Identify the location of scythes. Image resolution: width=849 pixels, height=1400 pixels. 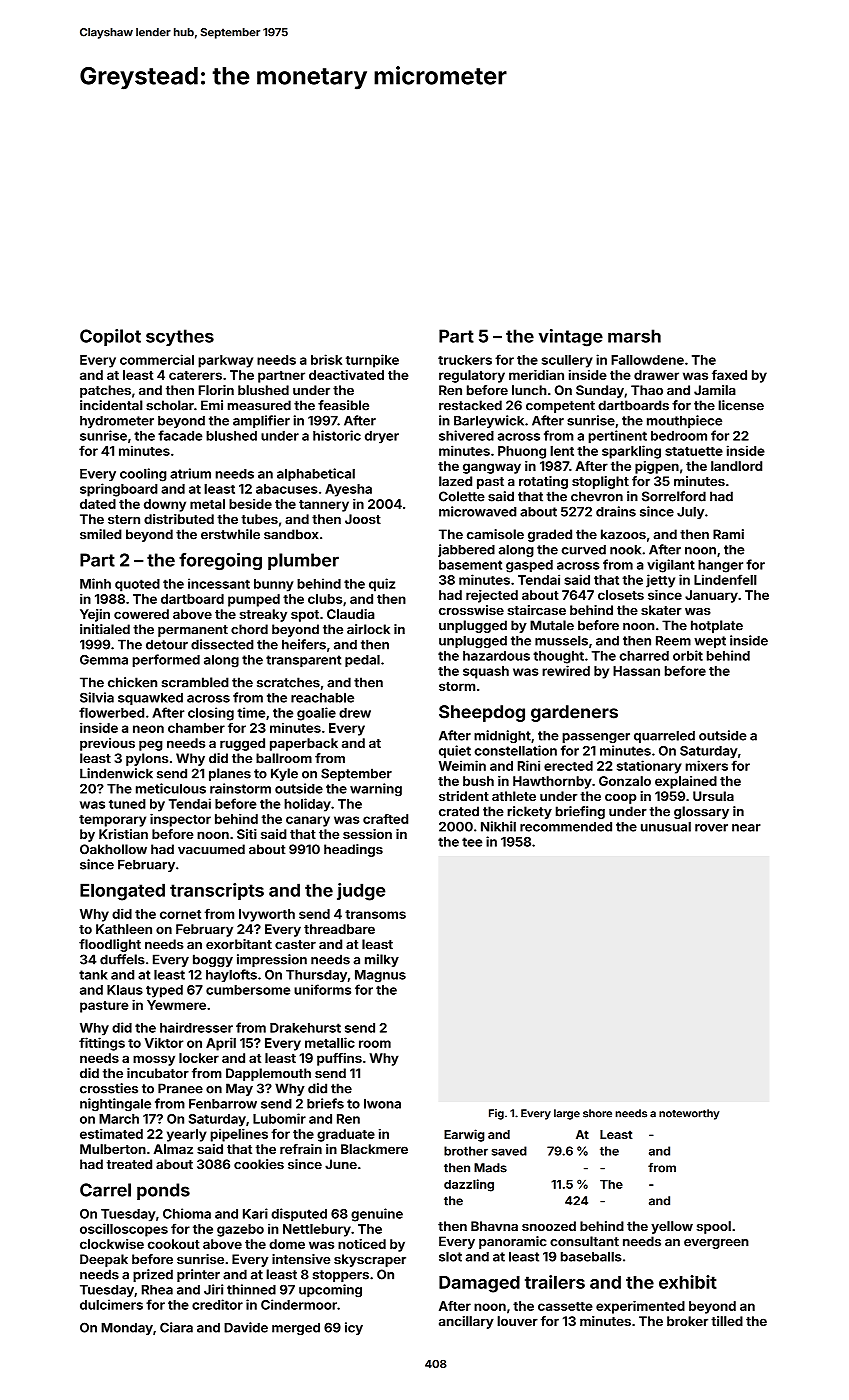
(180, 337).
